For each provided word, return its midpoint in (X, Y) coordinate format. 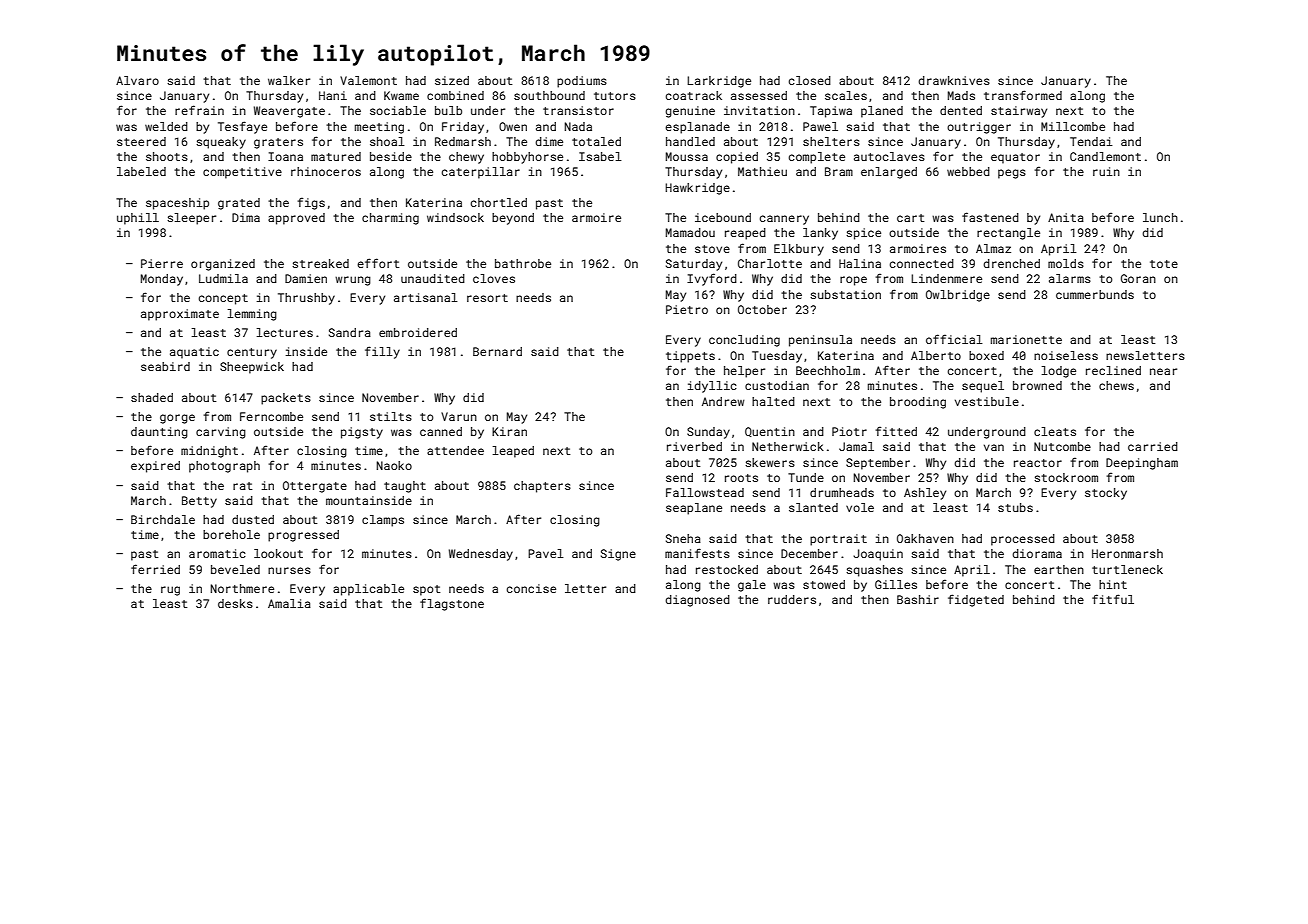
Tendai (1091, 141)
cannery (784, 220)
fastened (990, 217)
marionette (1026, 339)
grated (239, 204)
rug (170, 591)
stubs (1015, 507)
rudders (792, 599)
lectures (285, 332)
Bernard (497, 351)
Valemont (368, 80)
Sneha (683, 538)
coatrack (694, 95)
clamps (383, 521)
